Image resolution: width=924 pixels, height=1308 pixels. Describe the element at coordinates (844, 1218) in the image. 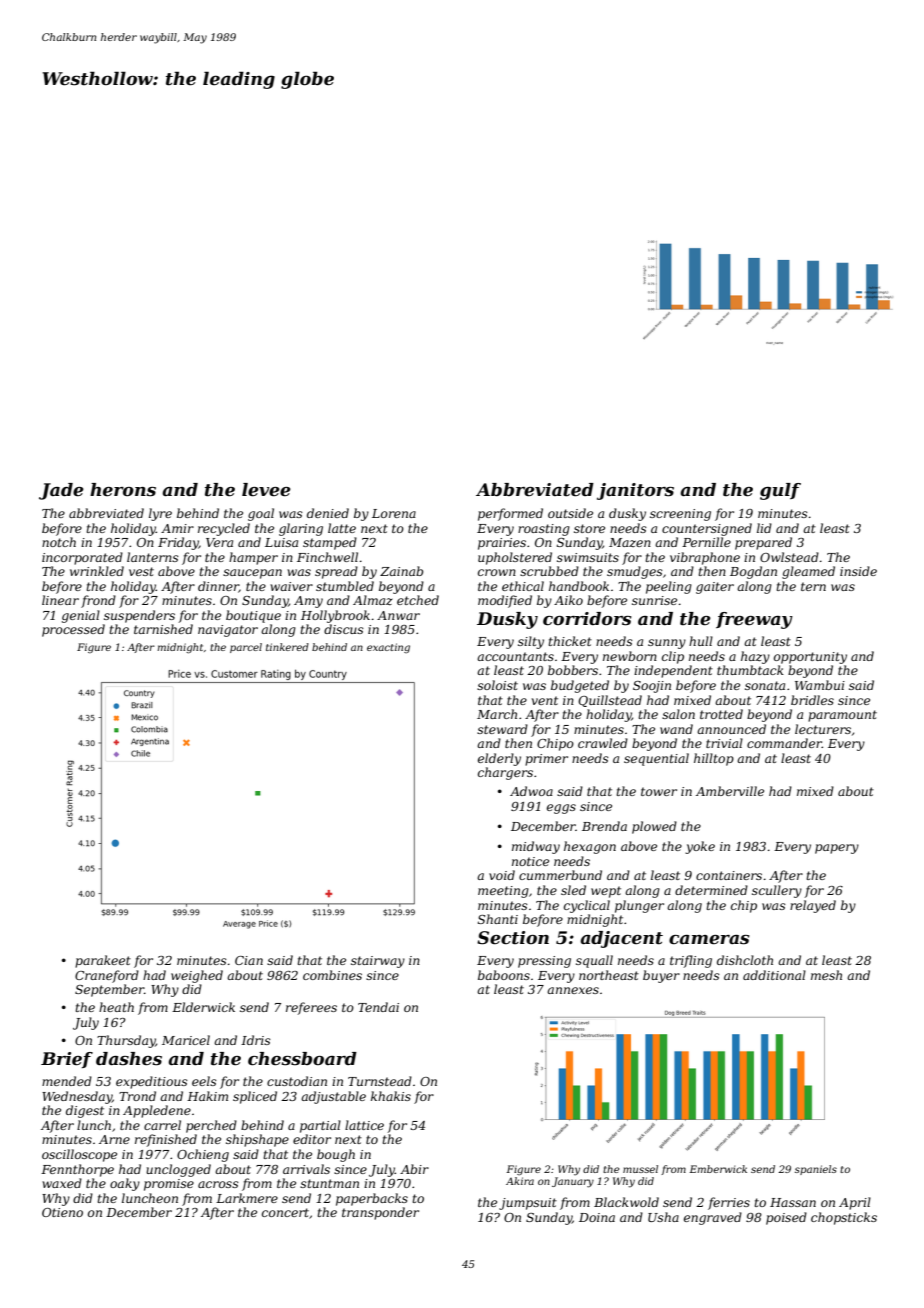

I see `chopsticks` at that location.
